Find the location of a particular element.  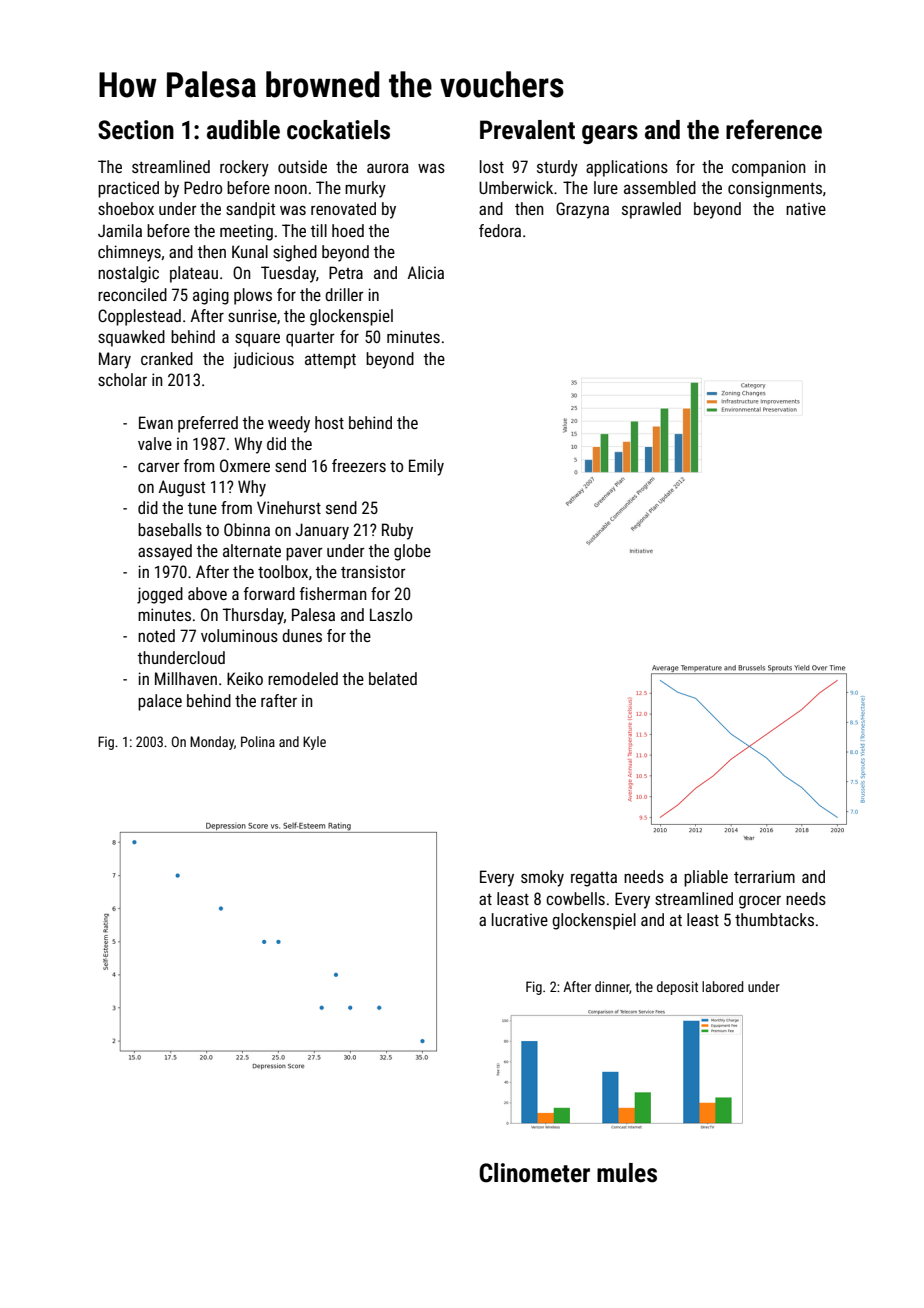

native is located at coordinates (806, 208).
